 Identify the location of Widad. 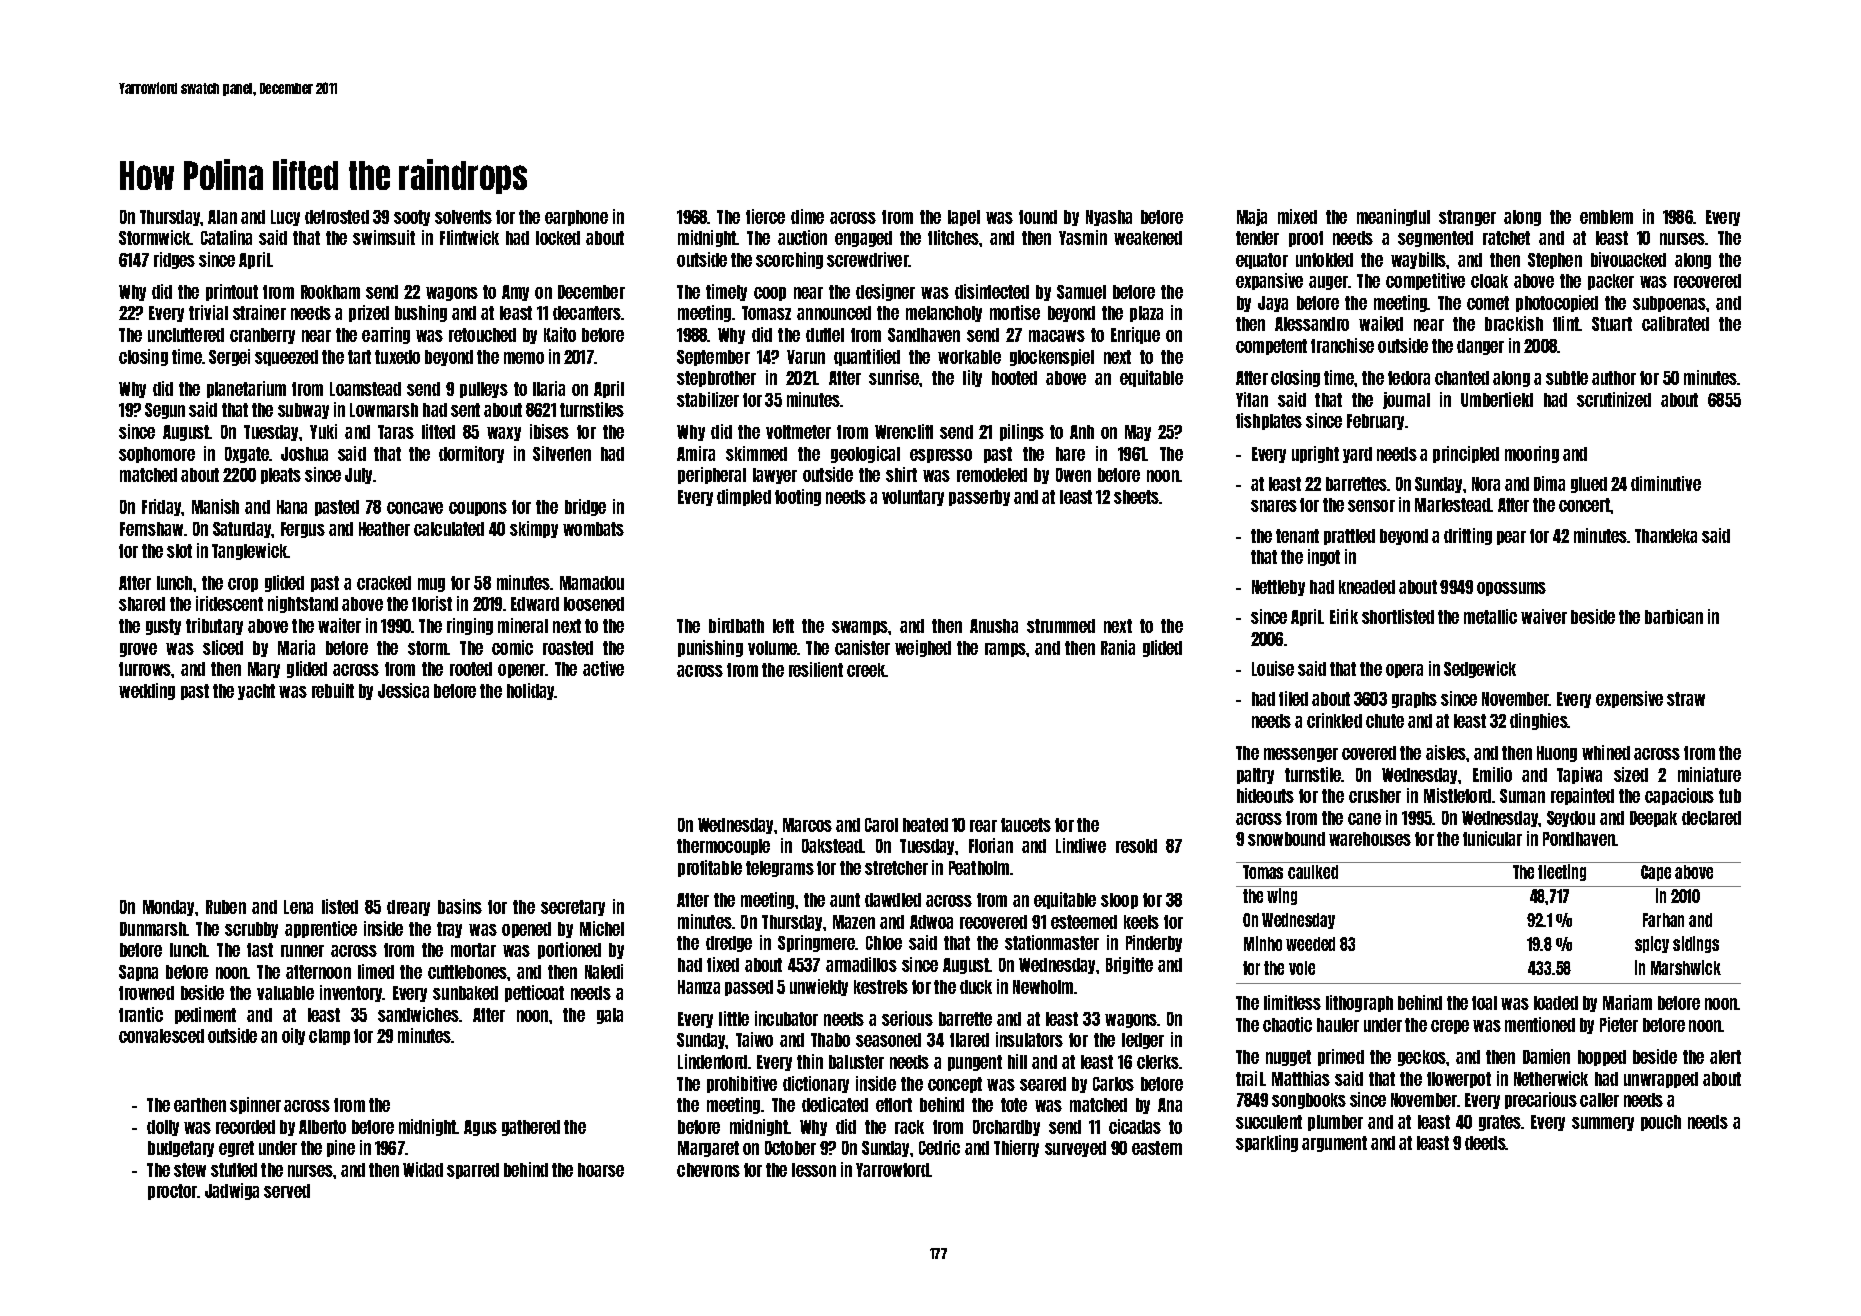
(423, 1169).
